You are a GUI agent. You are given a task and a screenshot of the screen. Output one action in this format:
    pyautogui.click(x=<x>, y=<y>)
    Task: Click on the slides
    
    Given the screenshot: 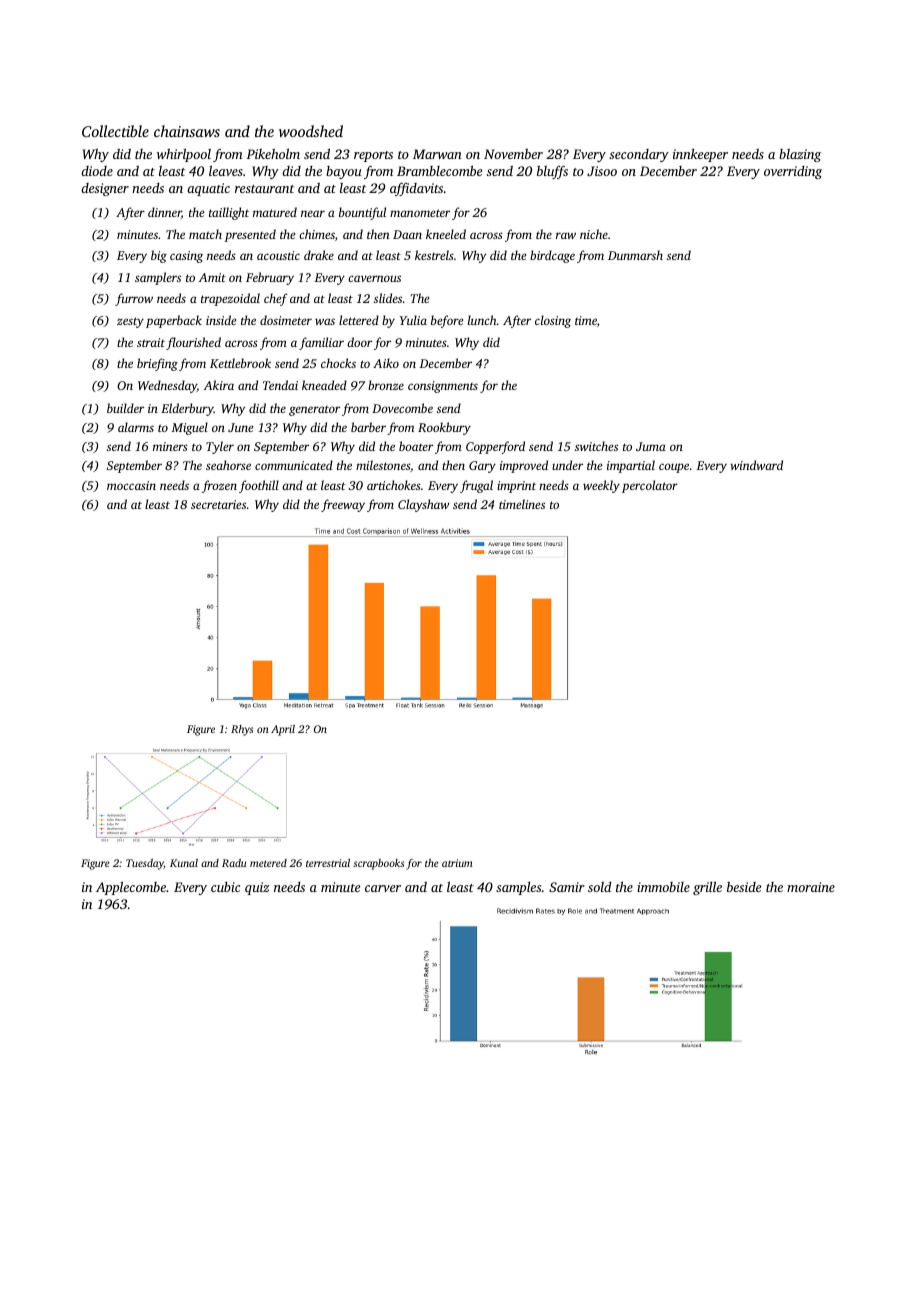 What is the action you would take?
    pyautogui.click(x=388, y=298)
